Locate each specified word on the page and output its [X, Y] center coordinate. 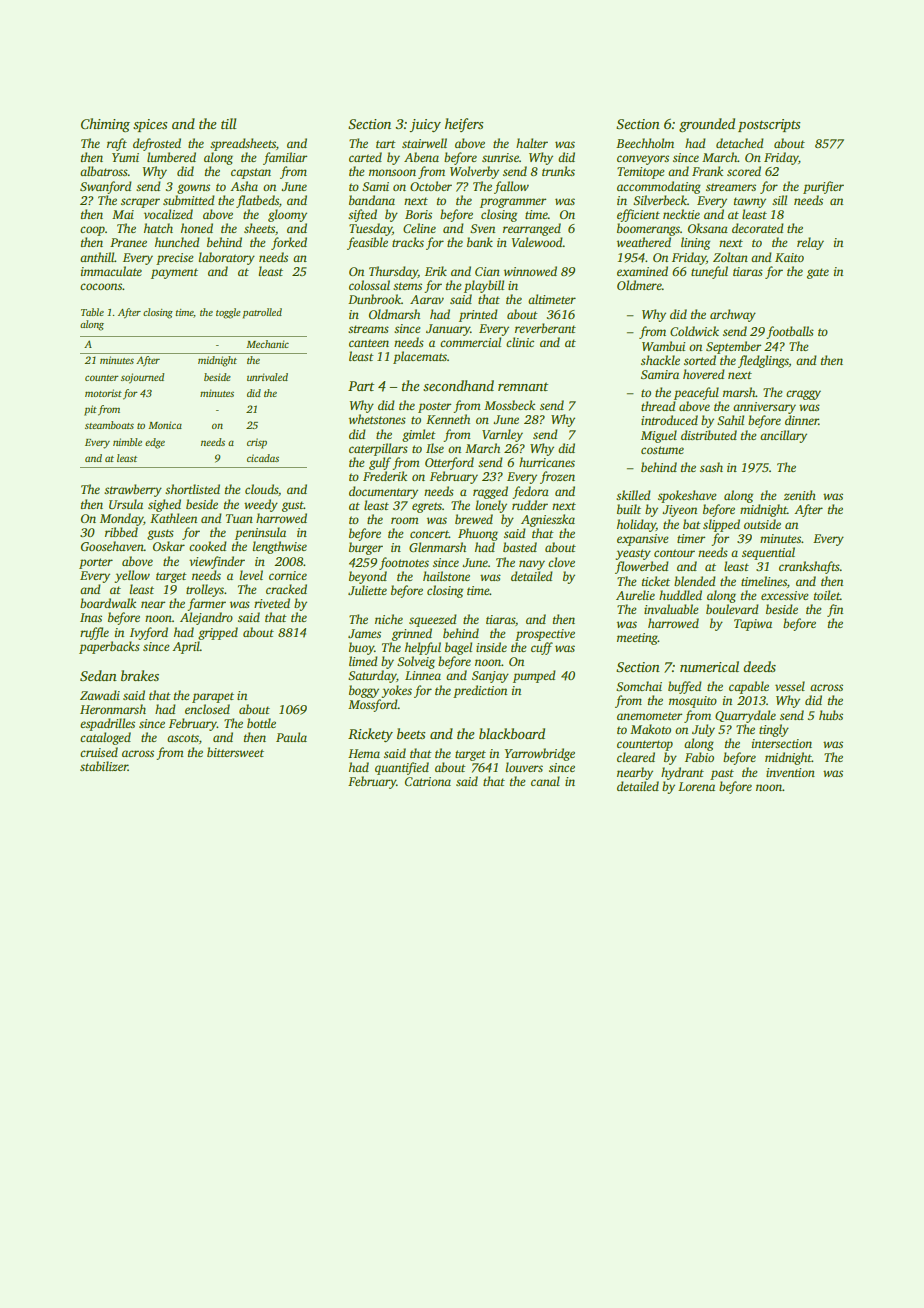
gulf [380, 463]
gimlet [419, 435]
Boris [418, 214]
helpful [423, 648]
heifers [464, 125]
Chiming [105, 125]
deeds [759, 666]
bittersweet [235, 752]
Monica [165, 425]
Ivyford [149, 633]
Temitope [640, 173]
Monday [122, 519]
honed [197, 228]
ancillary [783, 436]
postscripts [769, 125]
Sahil [730, 420]
